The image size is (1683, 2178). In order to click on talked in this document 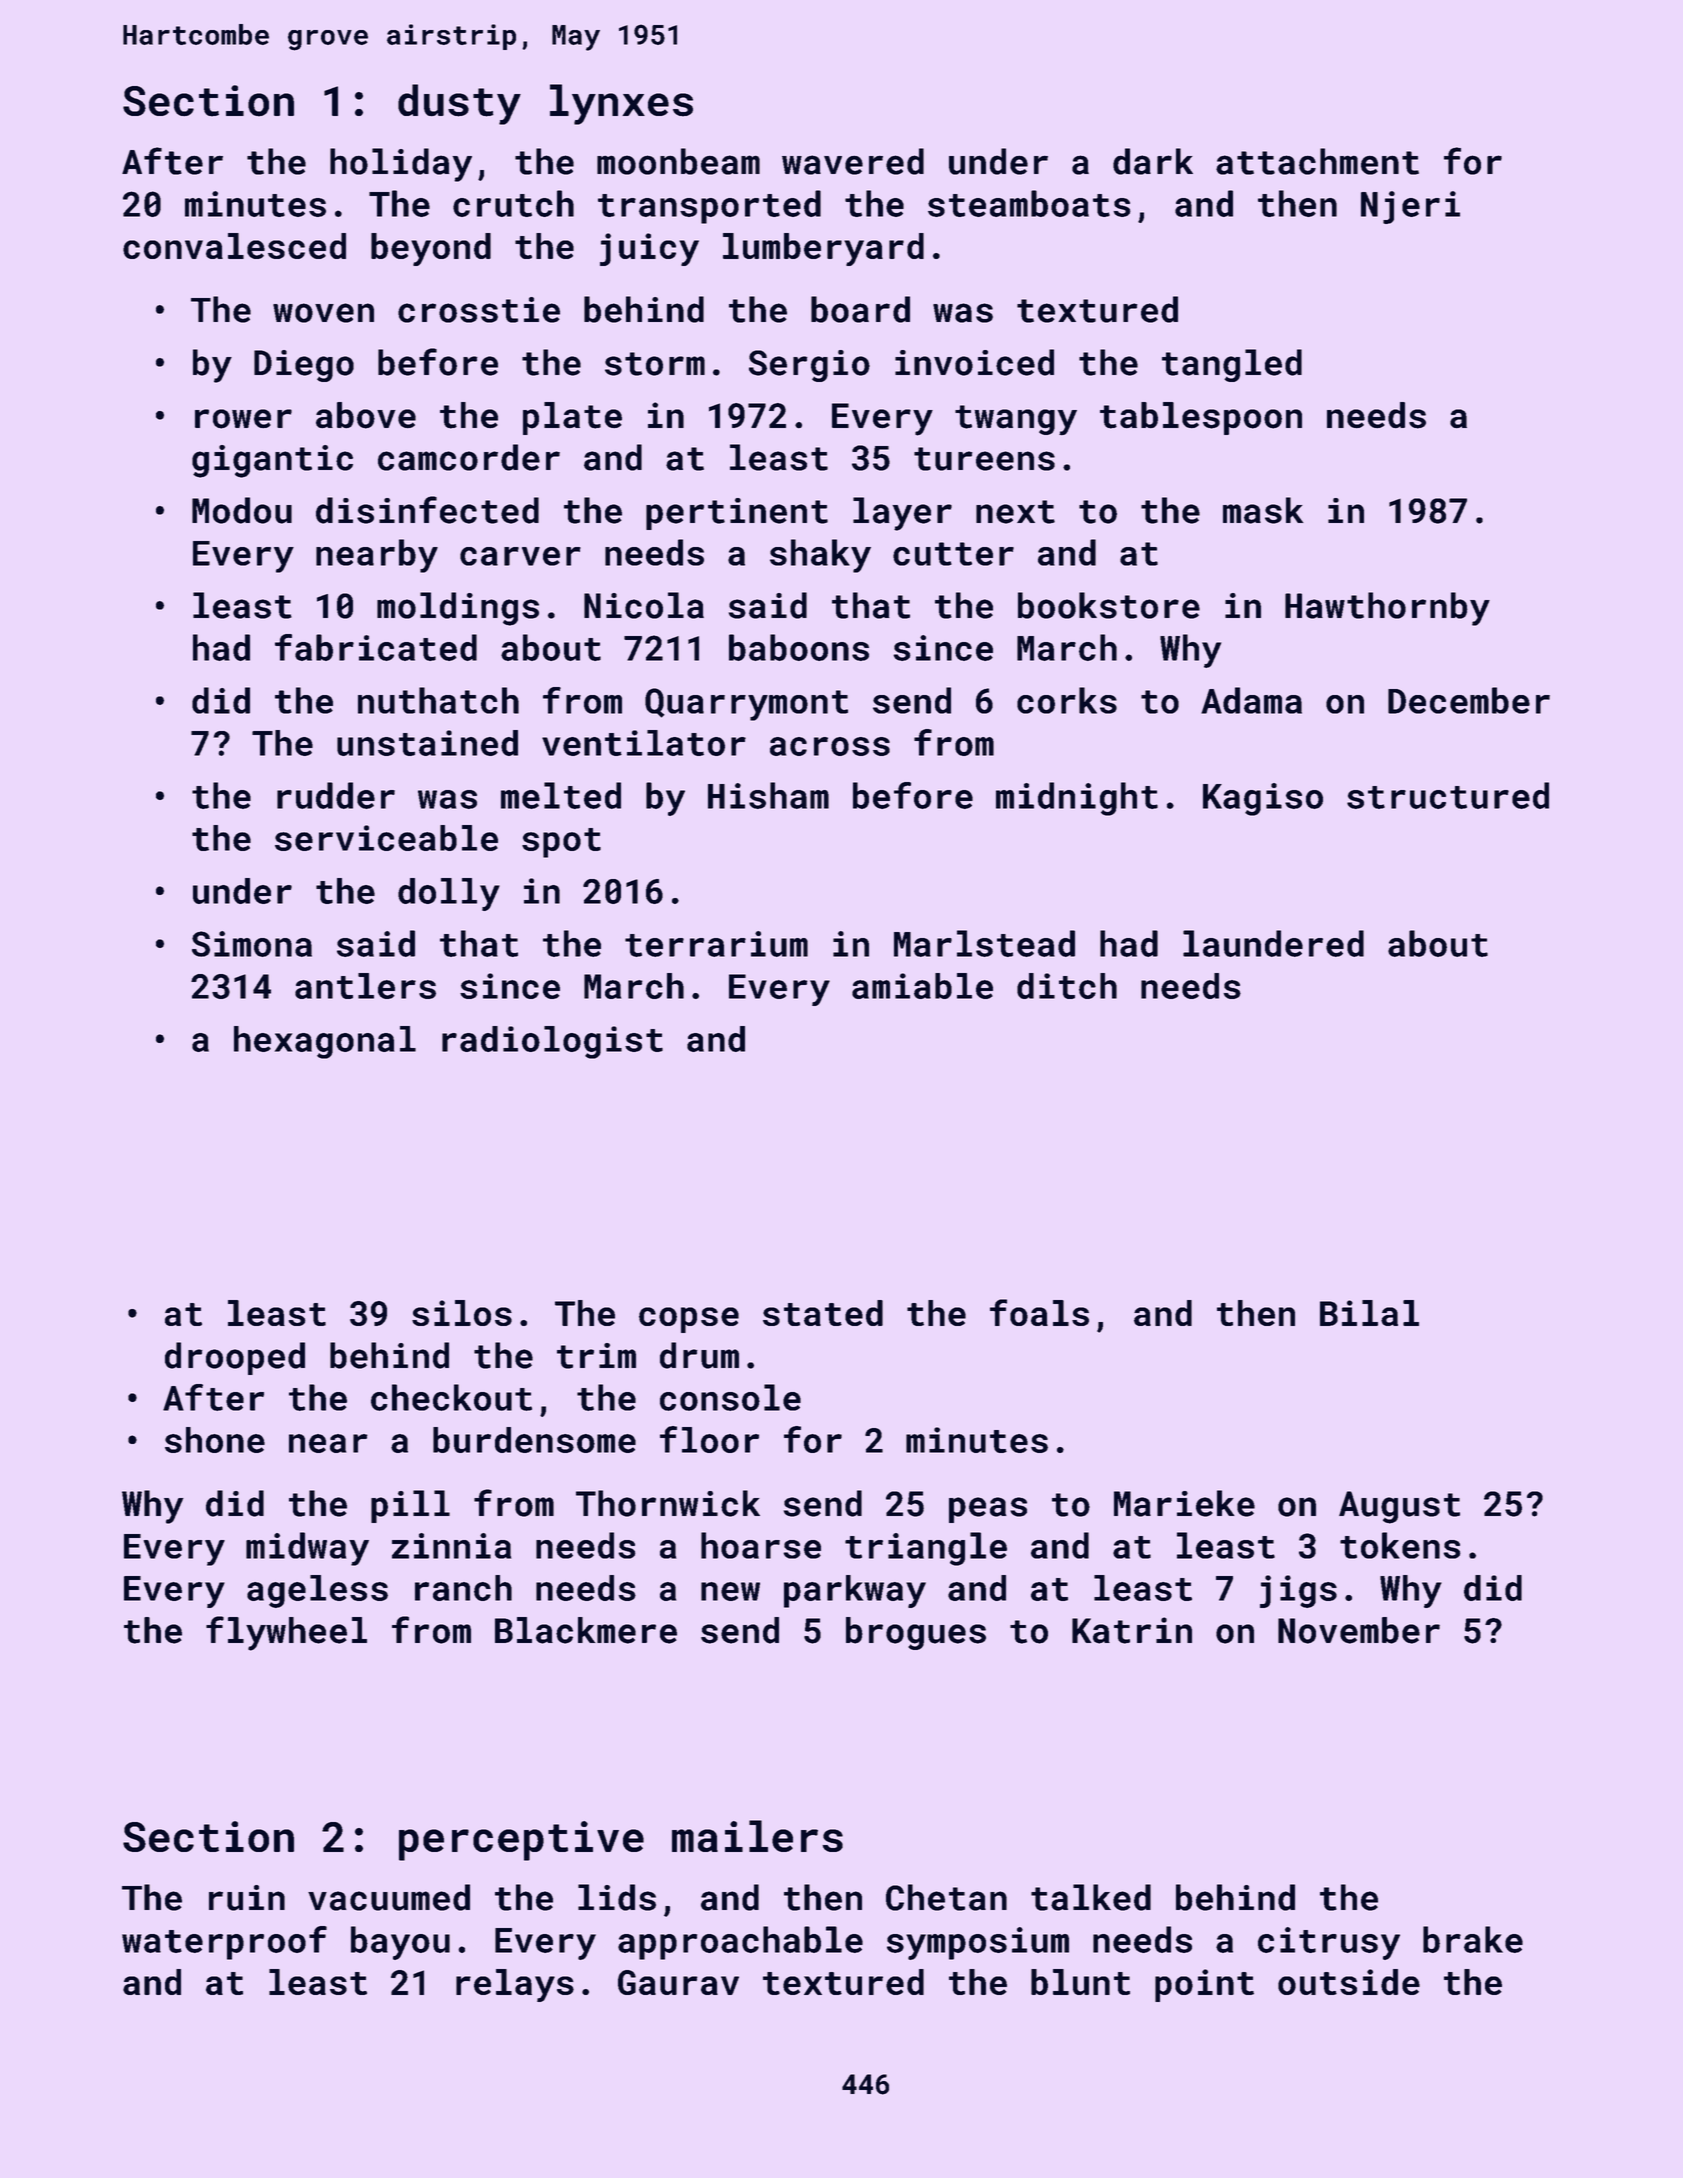, I will do `click(1091, 1897)`.
